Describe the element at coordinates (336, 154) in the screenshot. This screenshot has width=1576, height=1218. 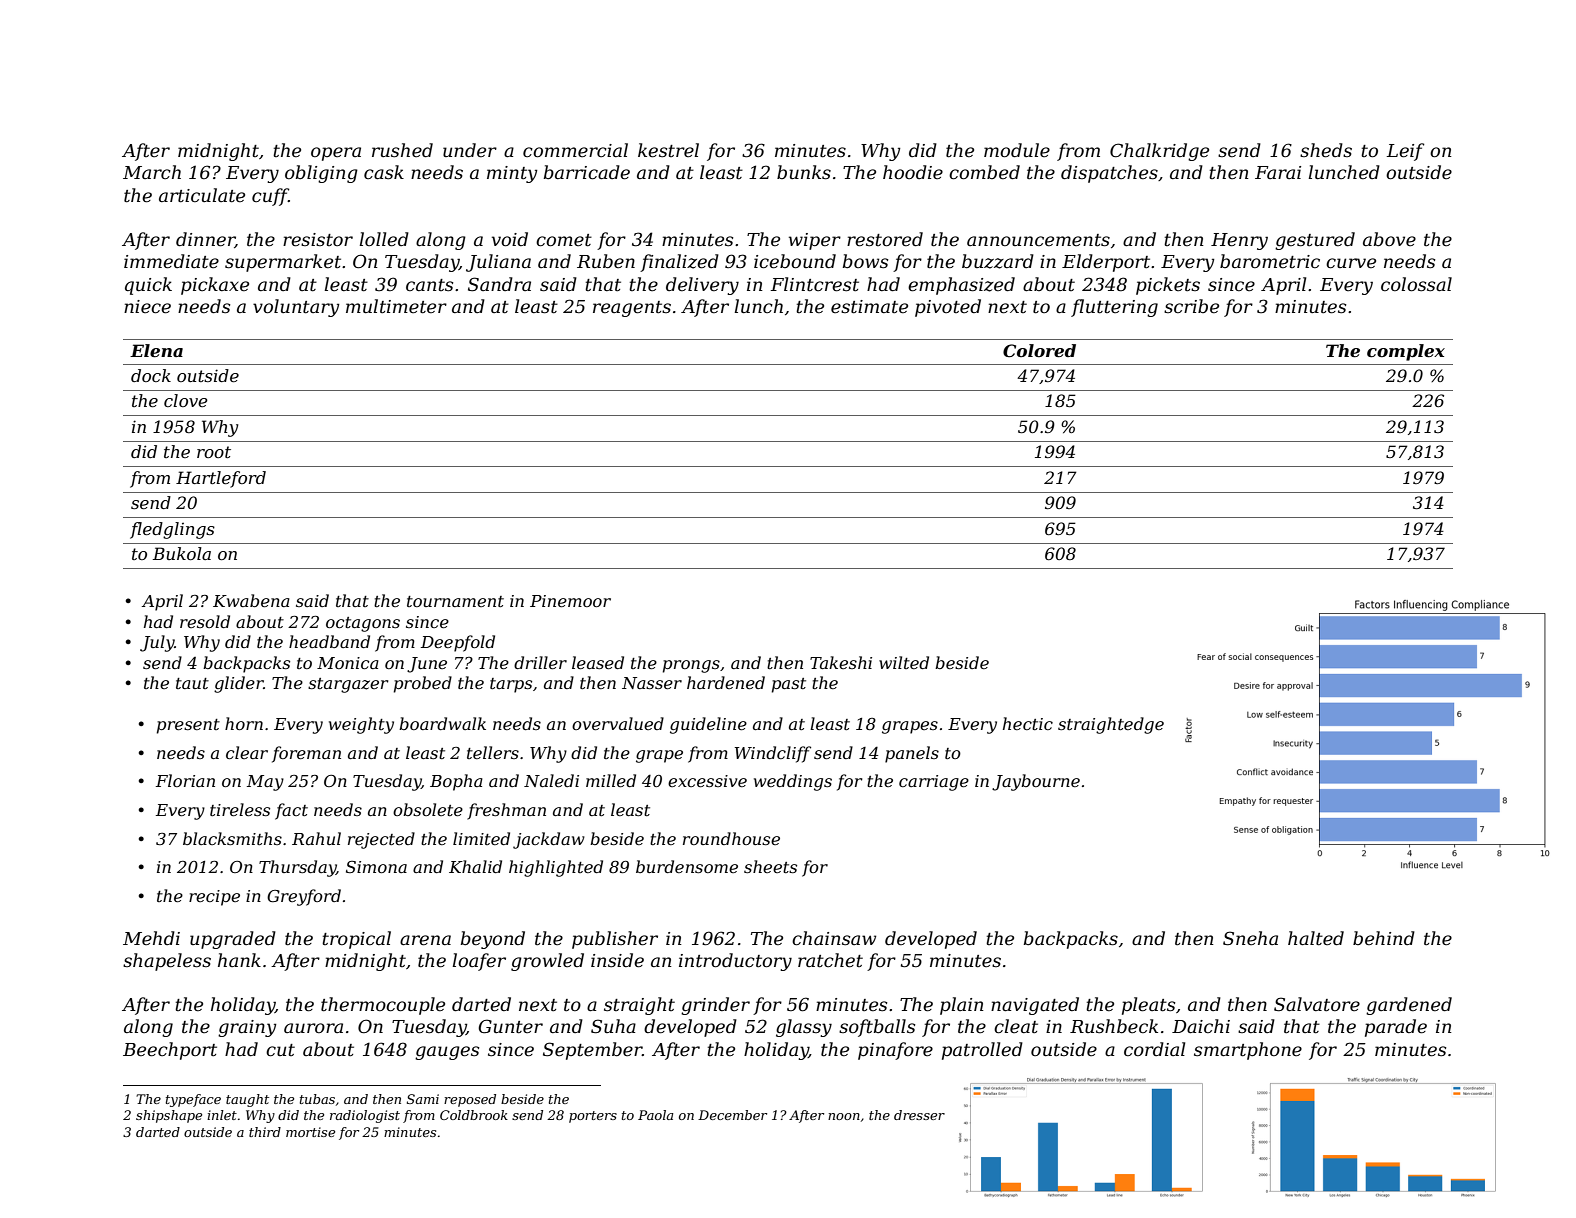
I see `opera` at that location.
